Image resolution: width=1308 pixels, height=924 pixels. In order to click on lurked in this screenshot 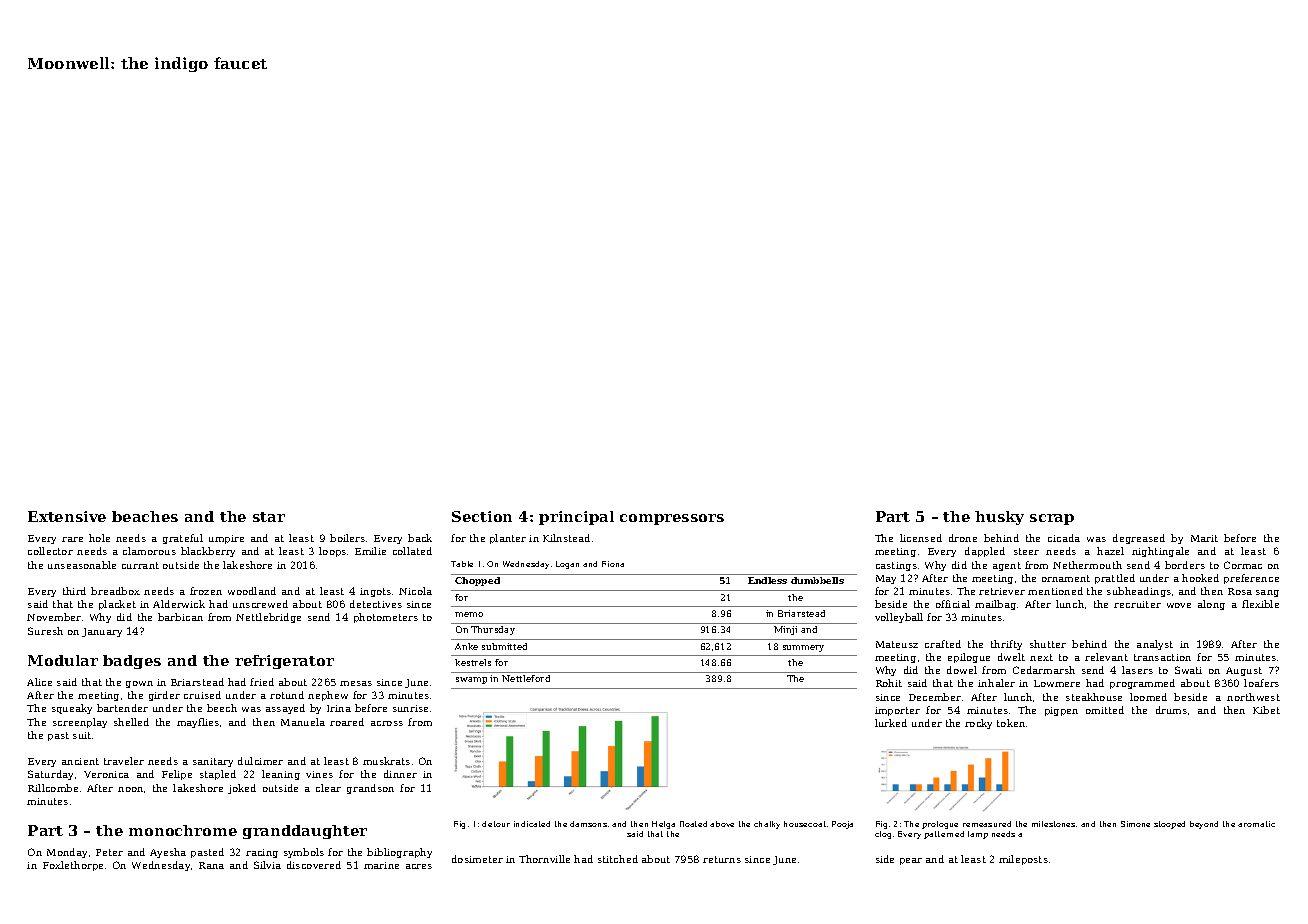, I will do `click(891, 723)`.
